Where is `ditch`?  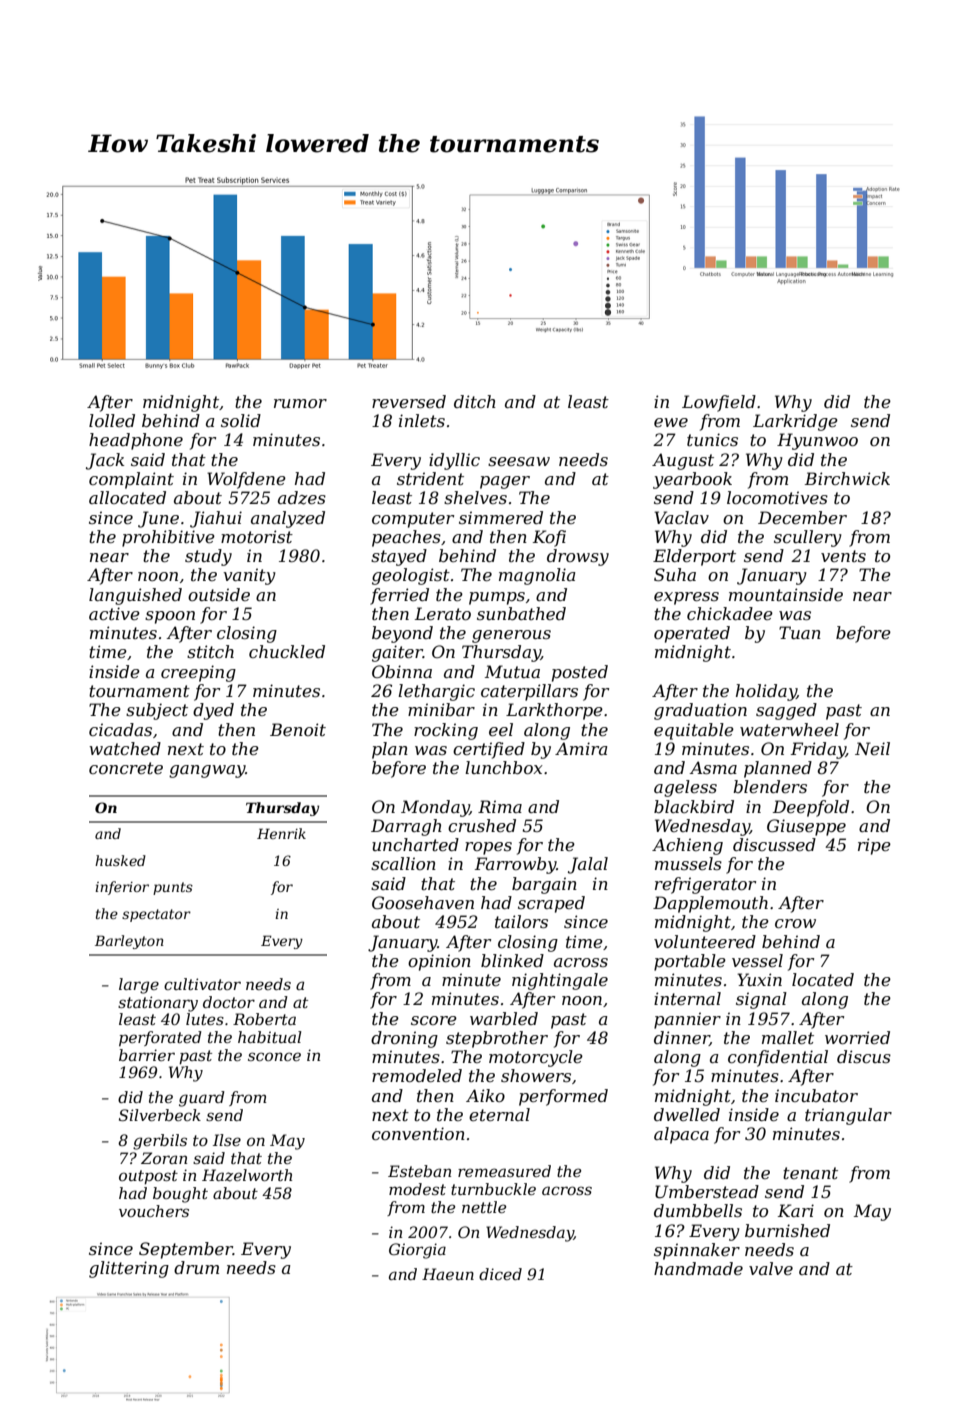 ditch is located at coordinates (475, 401).
